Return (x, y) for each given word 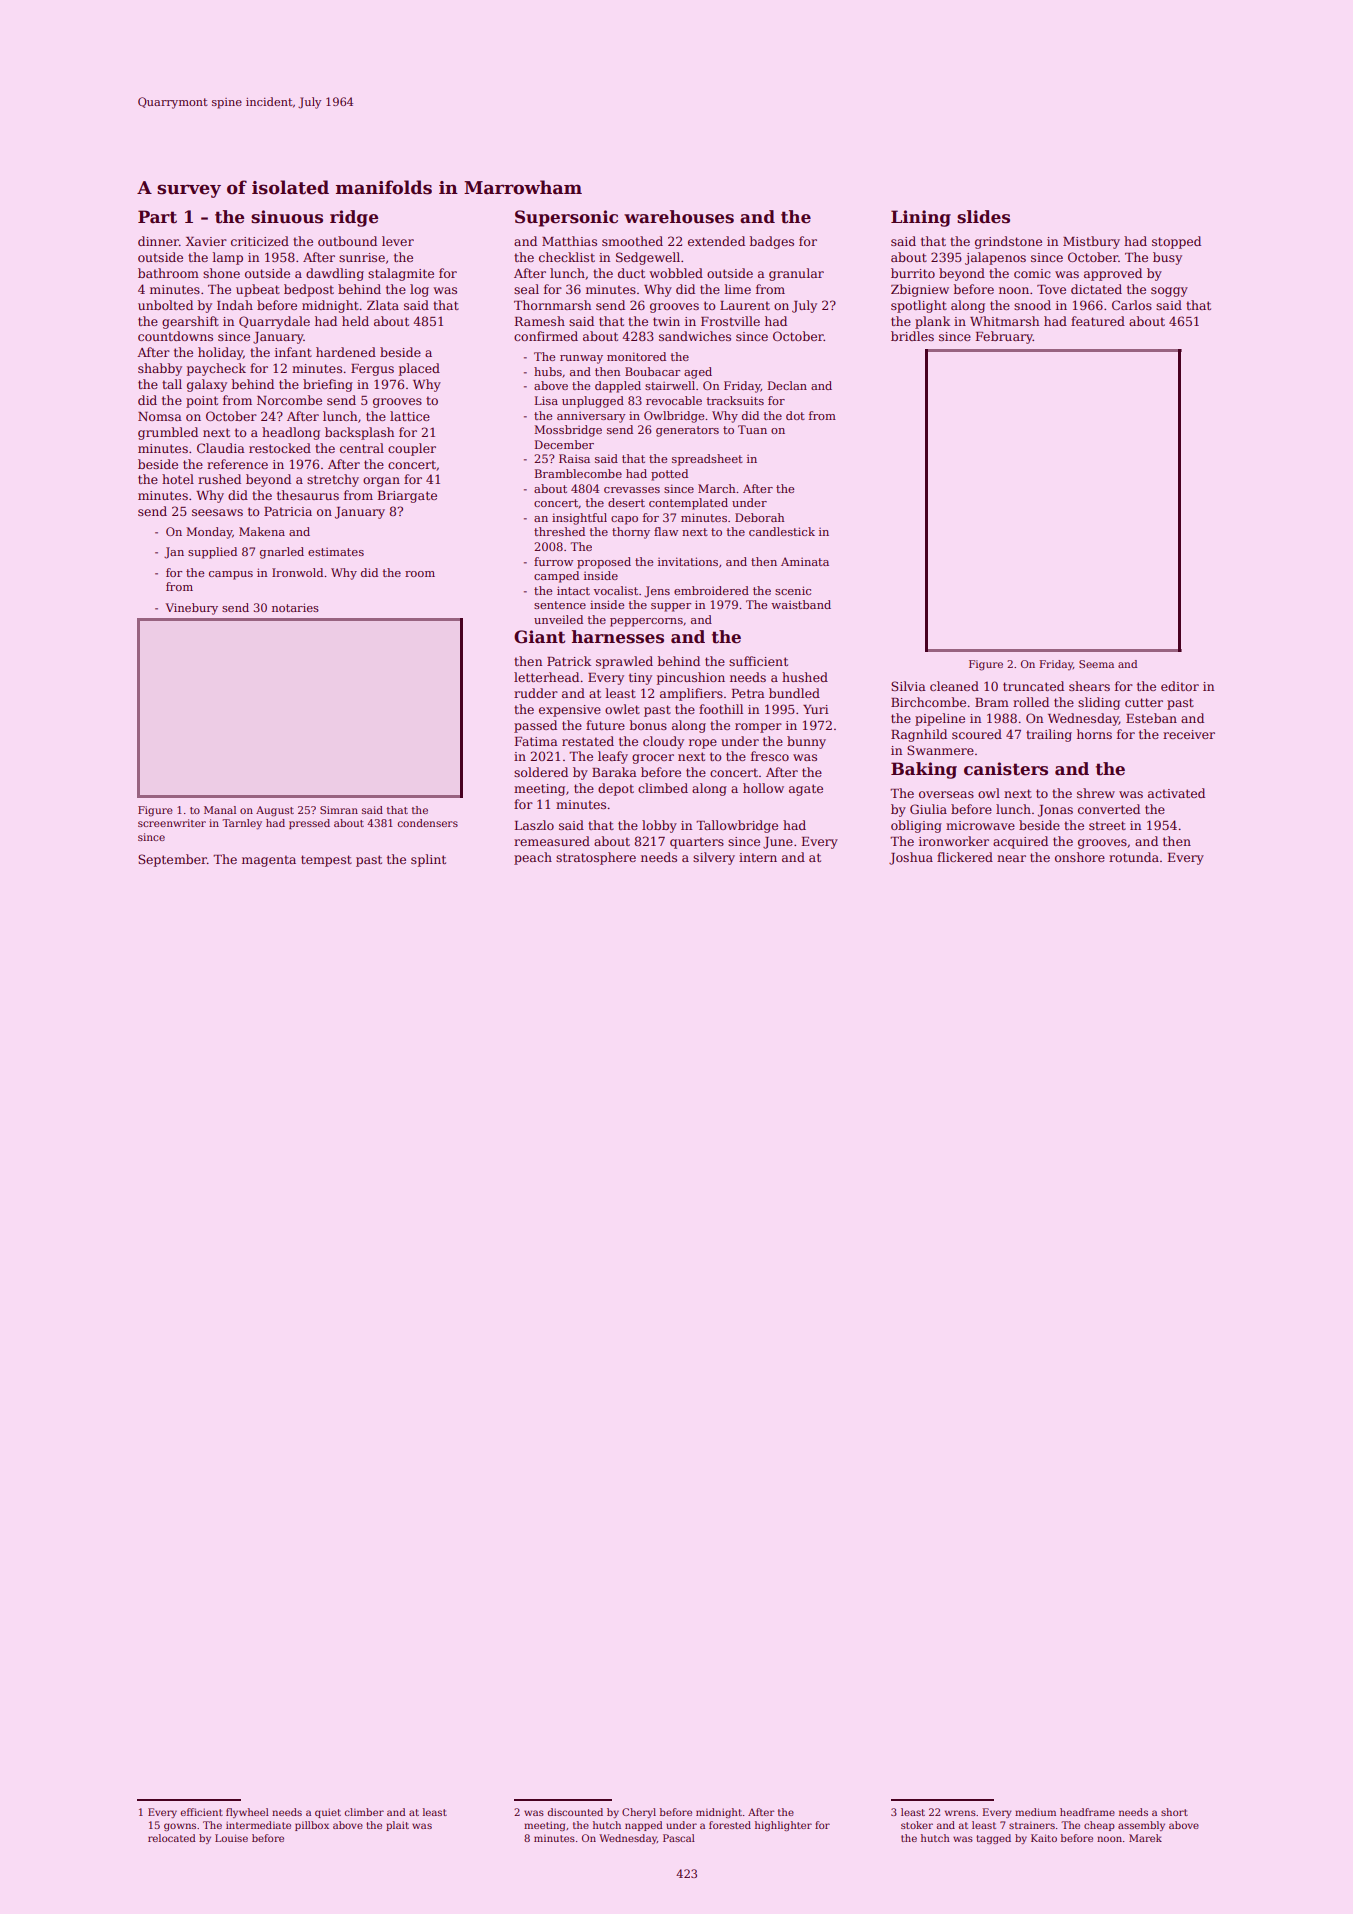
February (1004, 337)
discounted (575, 1812)
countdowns (175, 336)
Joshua (911, 858)
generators (687, 431)
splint (428, 860)
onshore (1080, 857)
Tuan (752, 429)
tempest (326, 861)
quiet (328, 1813)
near (1011, 858)
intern (758, 857)
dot (795, 415)
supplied (212, 553)
